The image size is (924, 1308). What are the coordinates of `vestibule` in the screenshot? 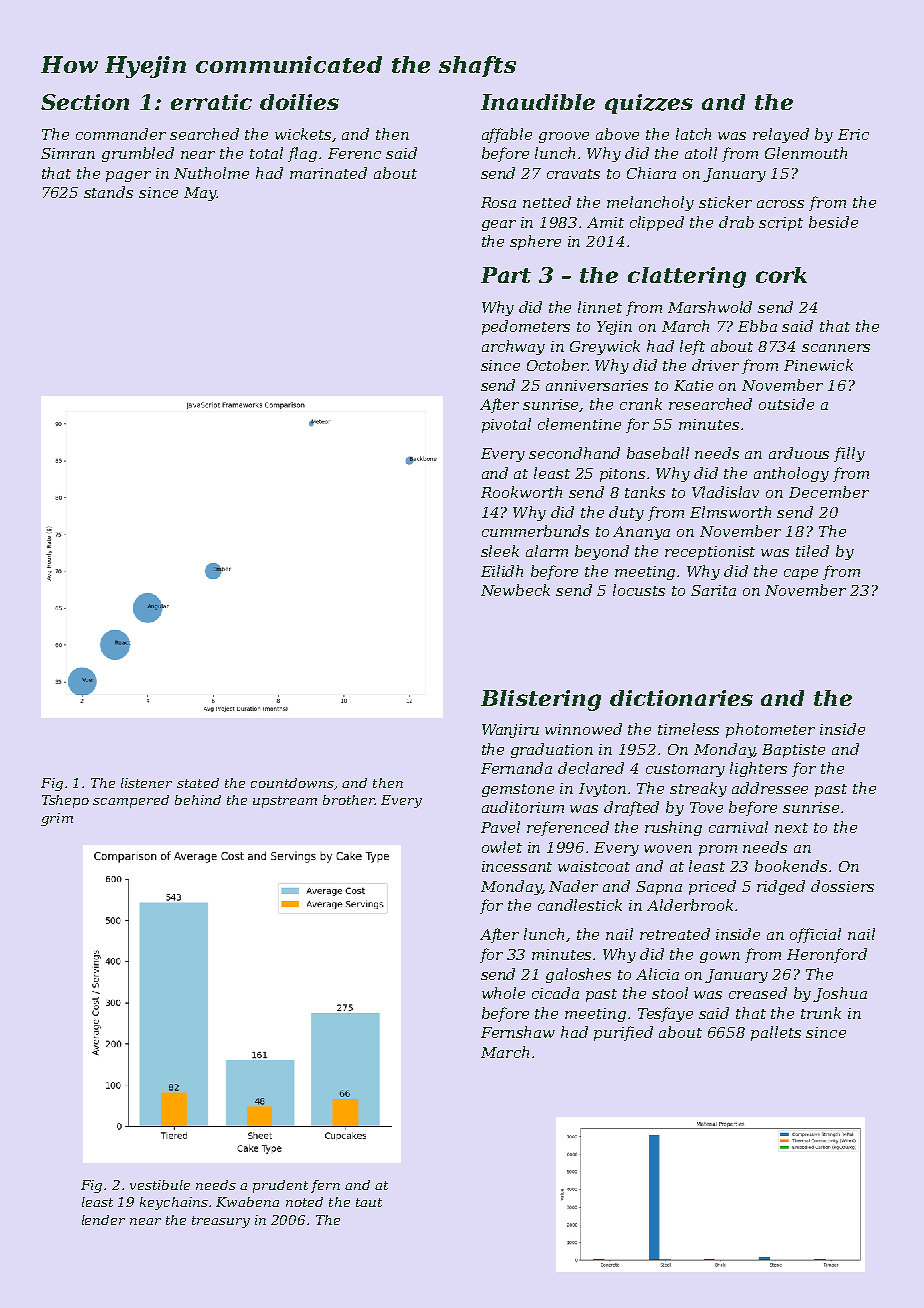 It's located at (160, 1185).
